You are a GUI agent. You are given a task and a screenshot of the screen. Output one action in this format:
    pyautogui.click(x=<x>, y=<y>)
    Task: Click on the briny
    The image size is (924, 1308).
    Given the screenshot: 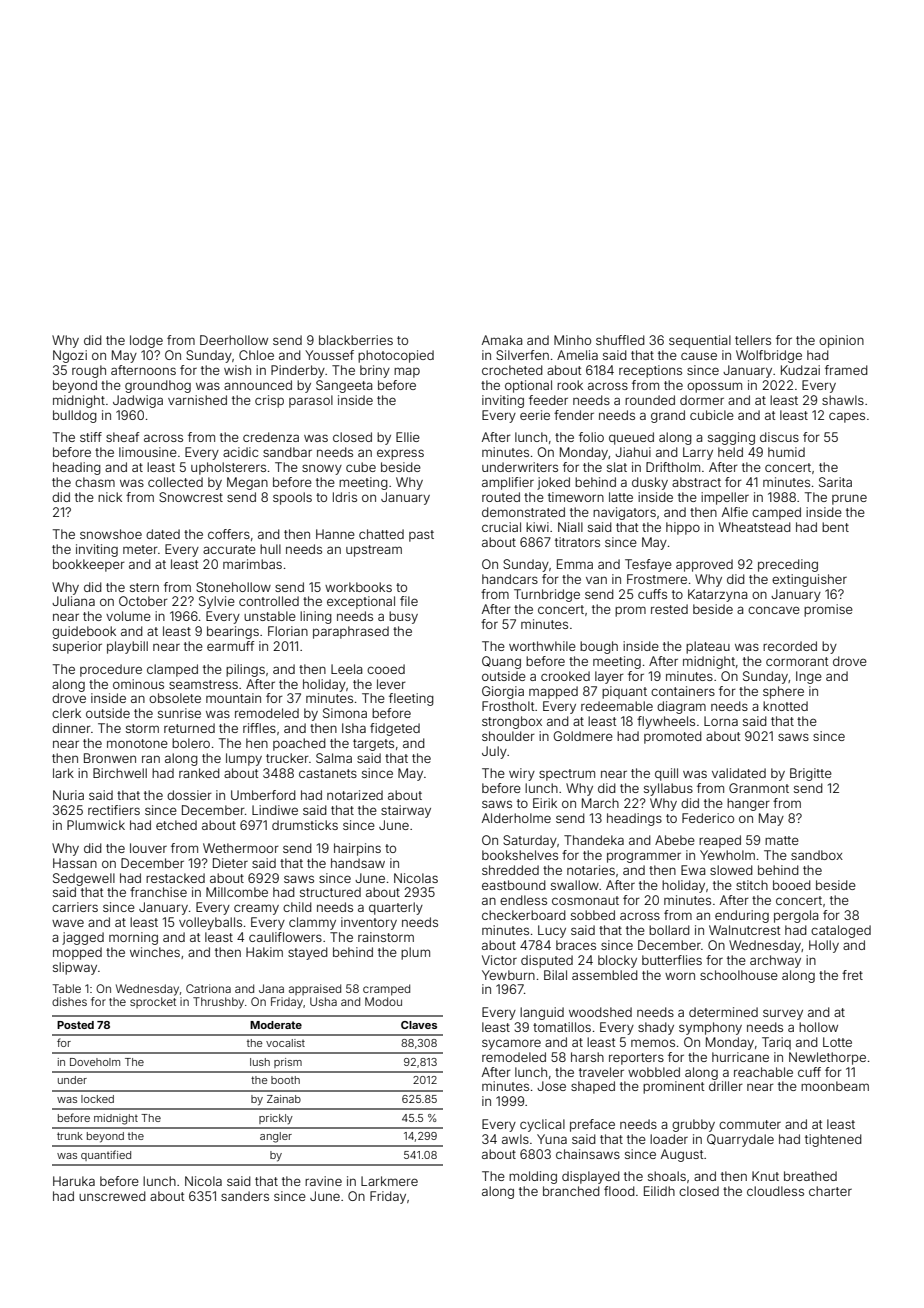 What is the action you would take?
    pyautogui.click(x=375, y=371)
